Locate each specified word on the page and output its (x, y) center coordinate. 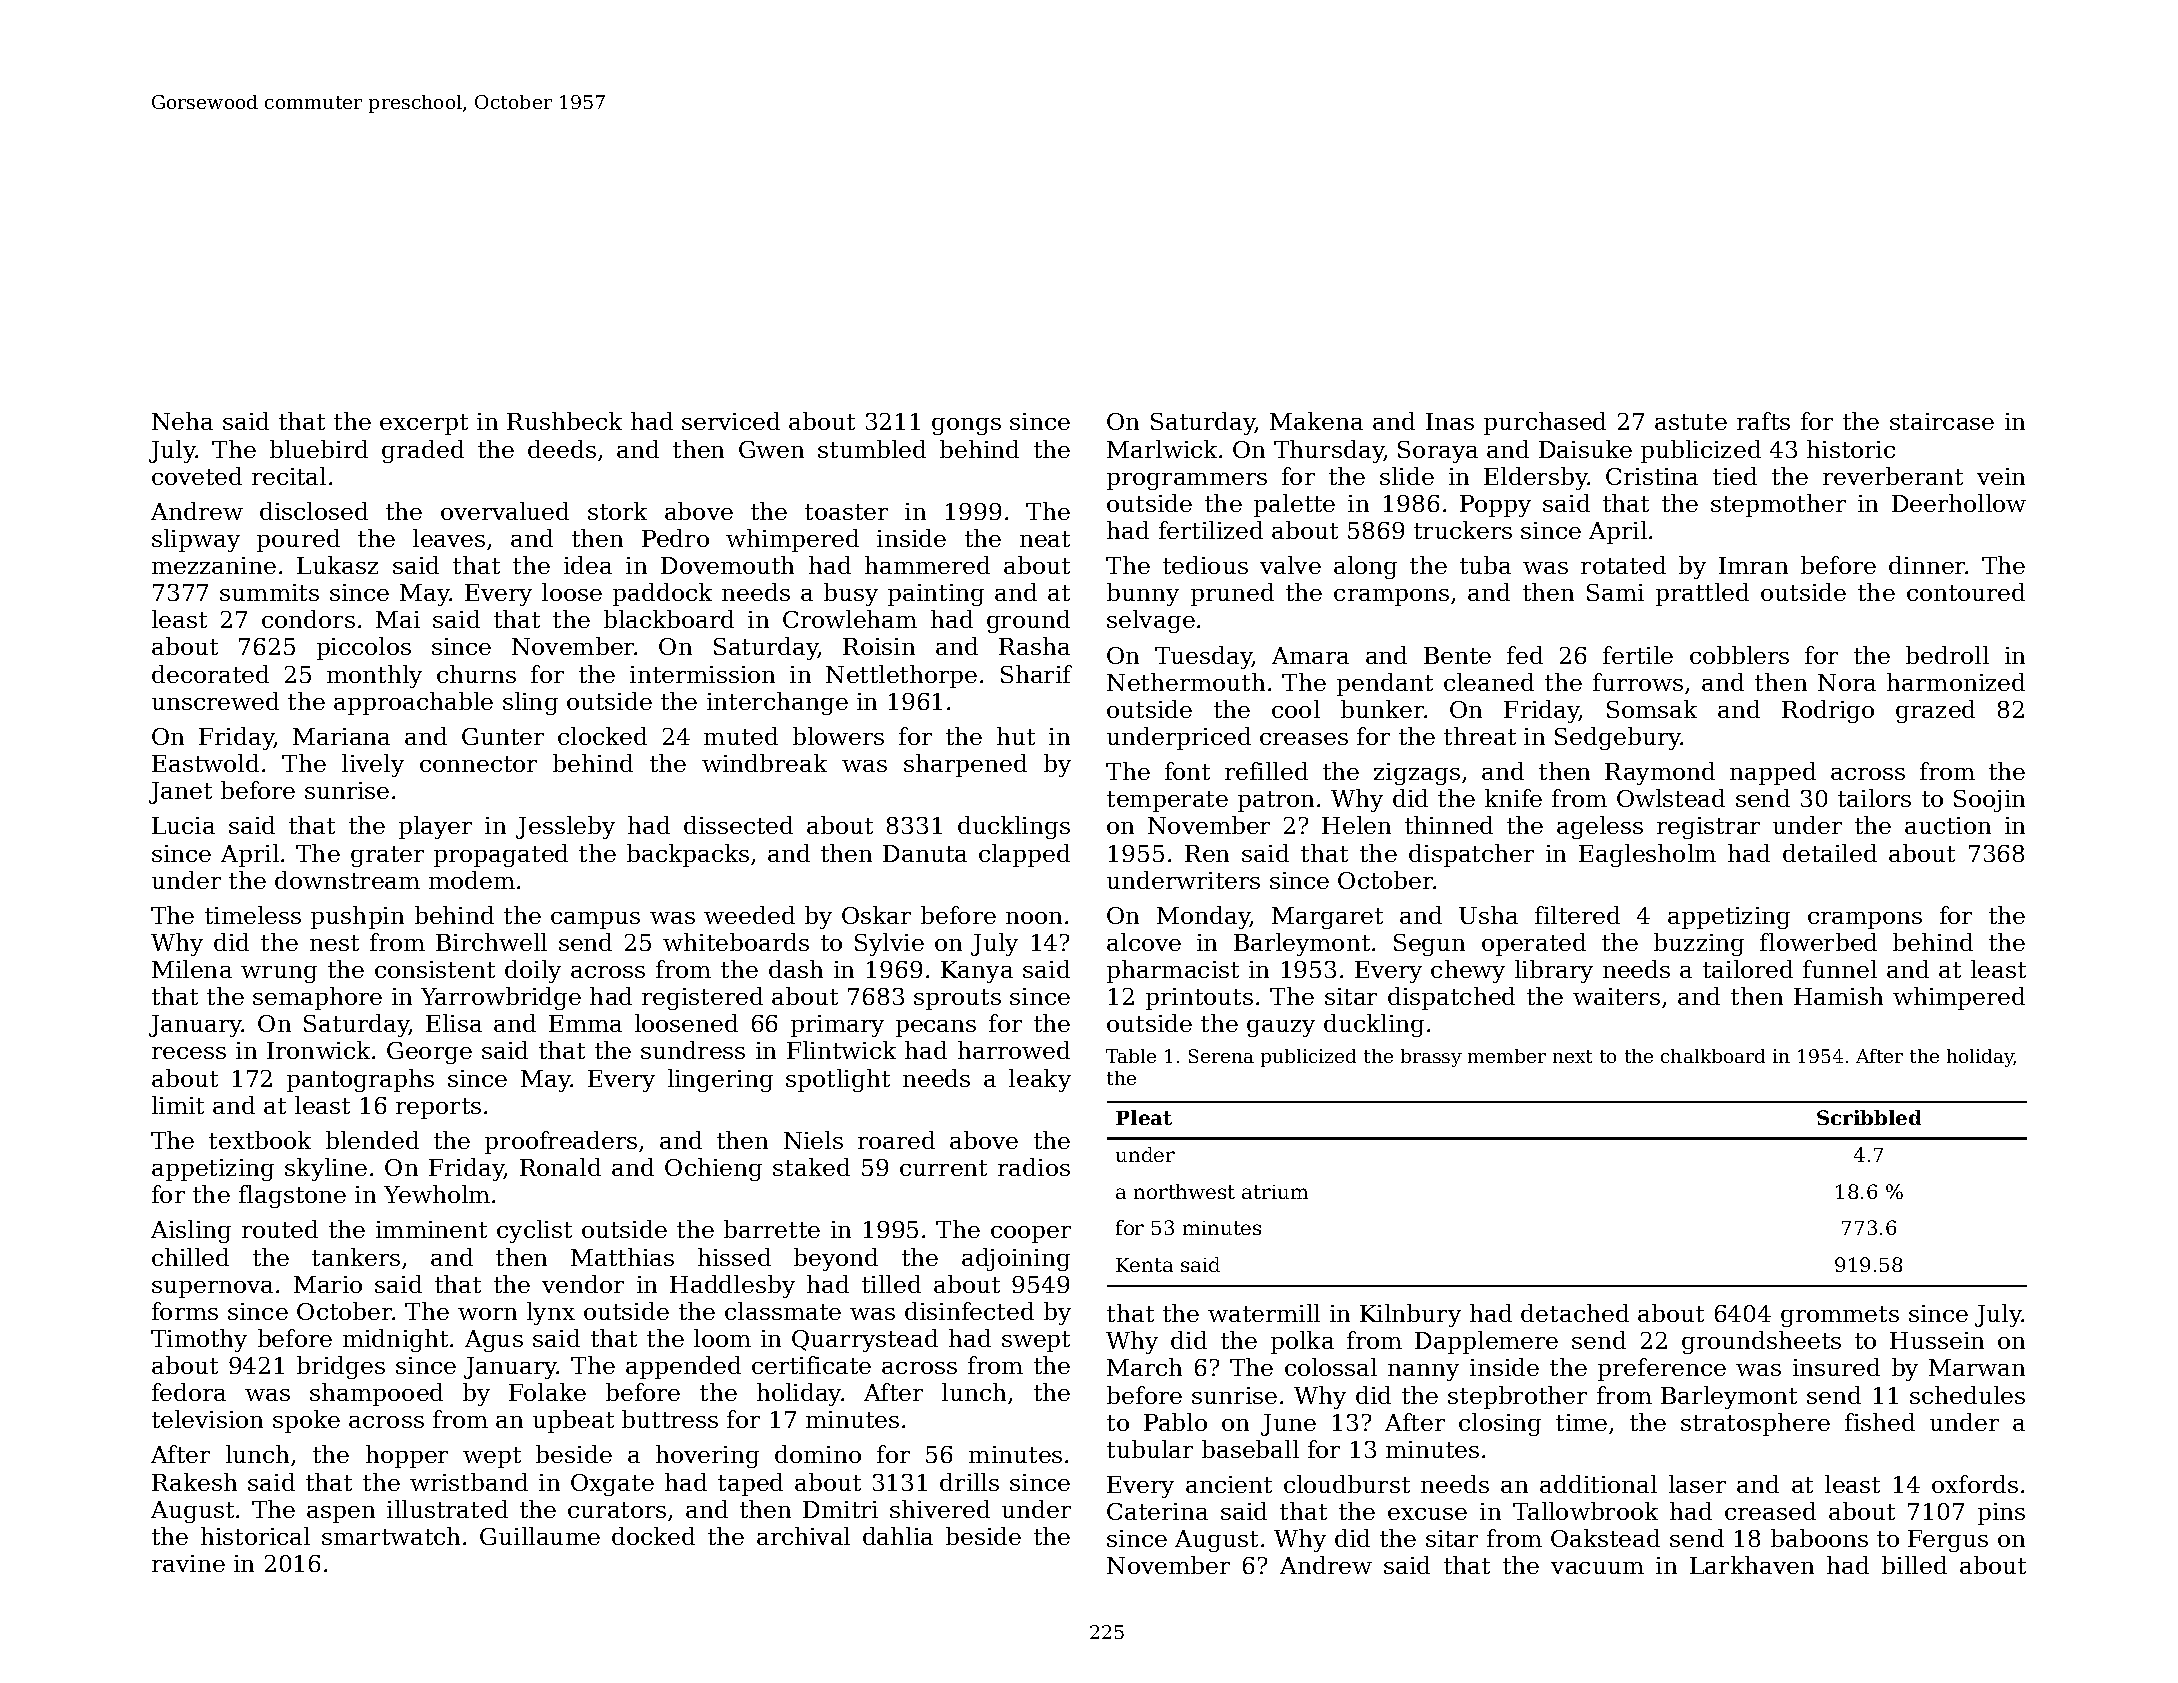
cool (1296, 709)
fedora (189, 1392)
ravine (188, 1563)
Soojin (1989, 801)
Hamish (1838, 996)
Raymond (1660, 773)
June (1288, 1425)
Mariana (341, 736)
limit (178, 1105)
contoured (1966, 592)
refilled (1266, 771)
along (1365, 567)
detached (1575, 1313)
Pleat (1144, 1117)
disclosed (314, 511)
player (435, 827)
